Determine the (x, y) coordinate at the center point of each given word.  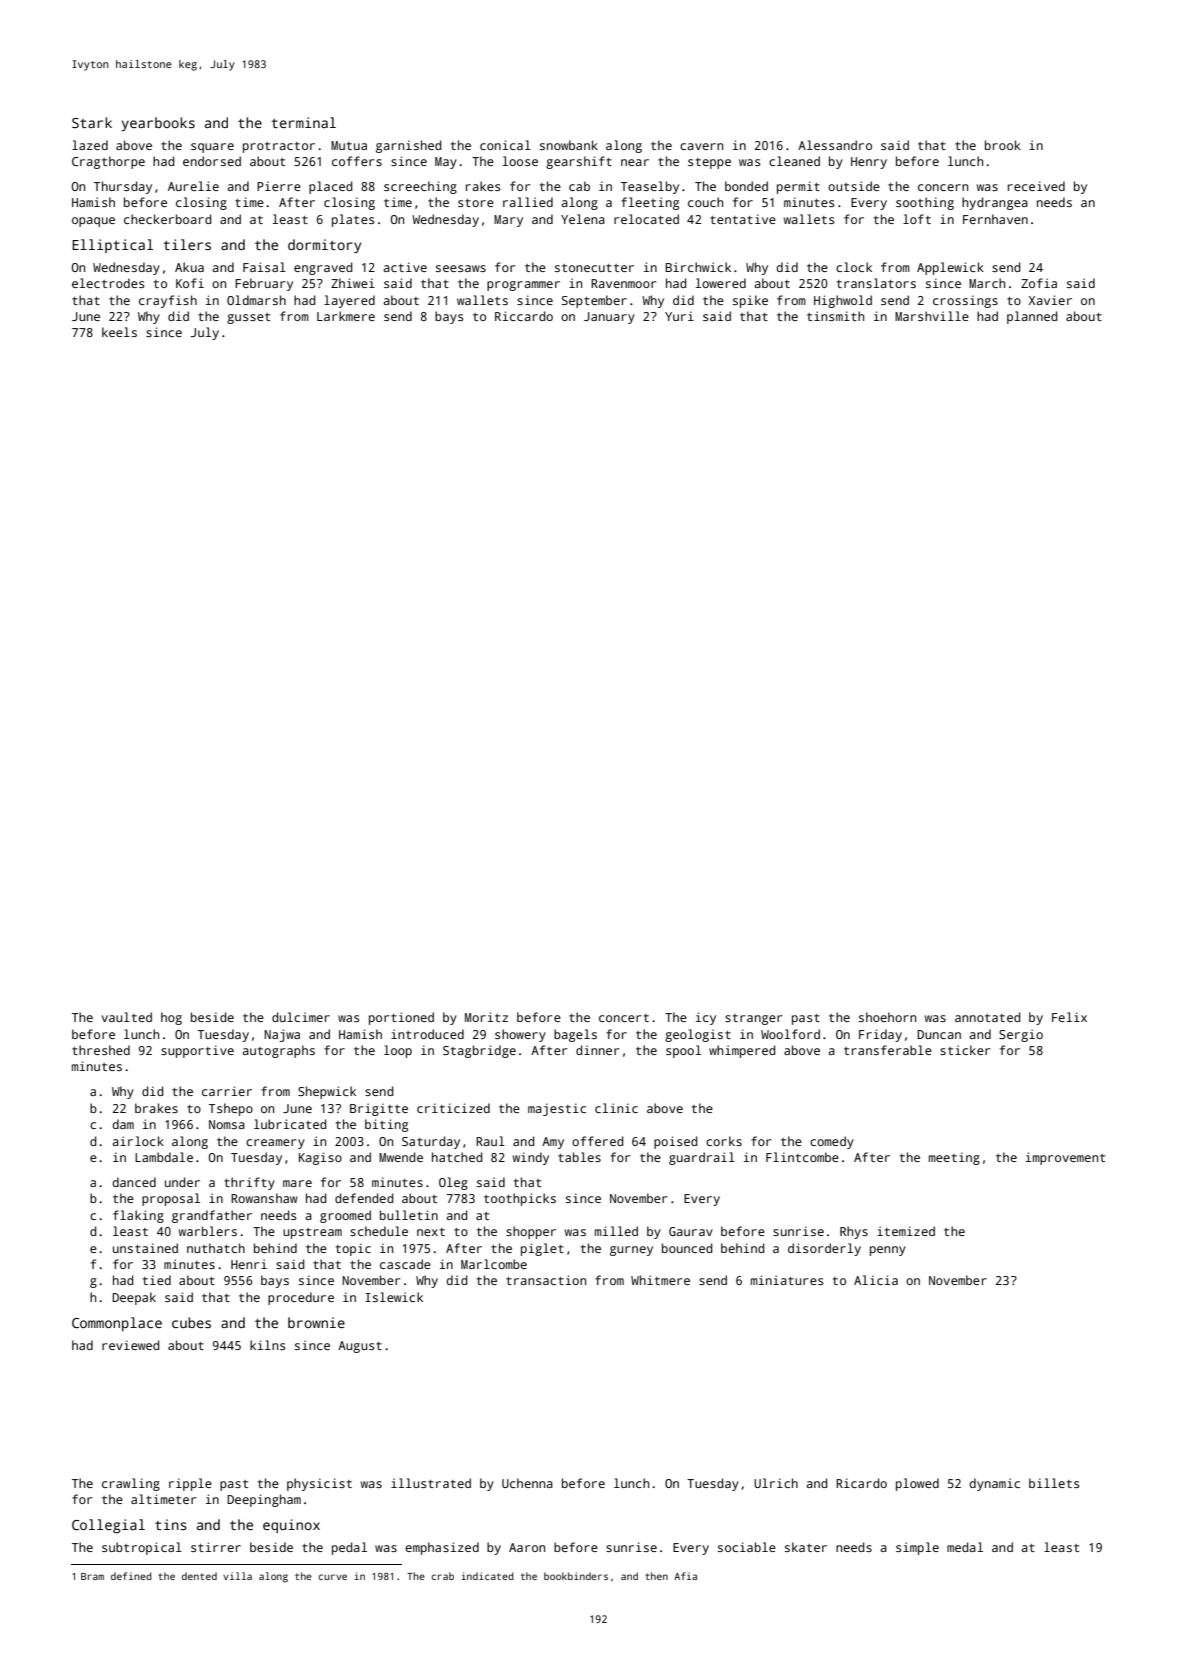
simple (917, 1548)
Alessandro (835, 145)
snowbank (569, 145)
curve (332, 1577)
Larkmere (346, 316)
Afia (685, 1576)
